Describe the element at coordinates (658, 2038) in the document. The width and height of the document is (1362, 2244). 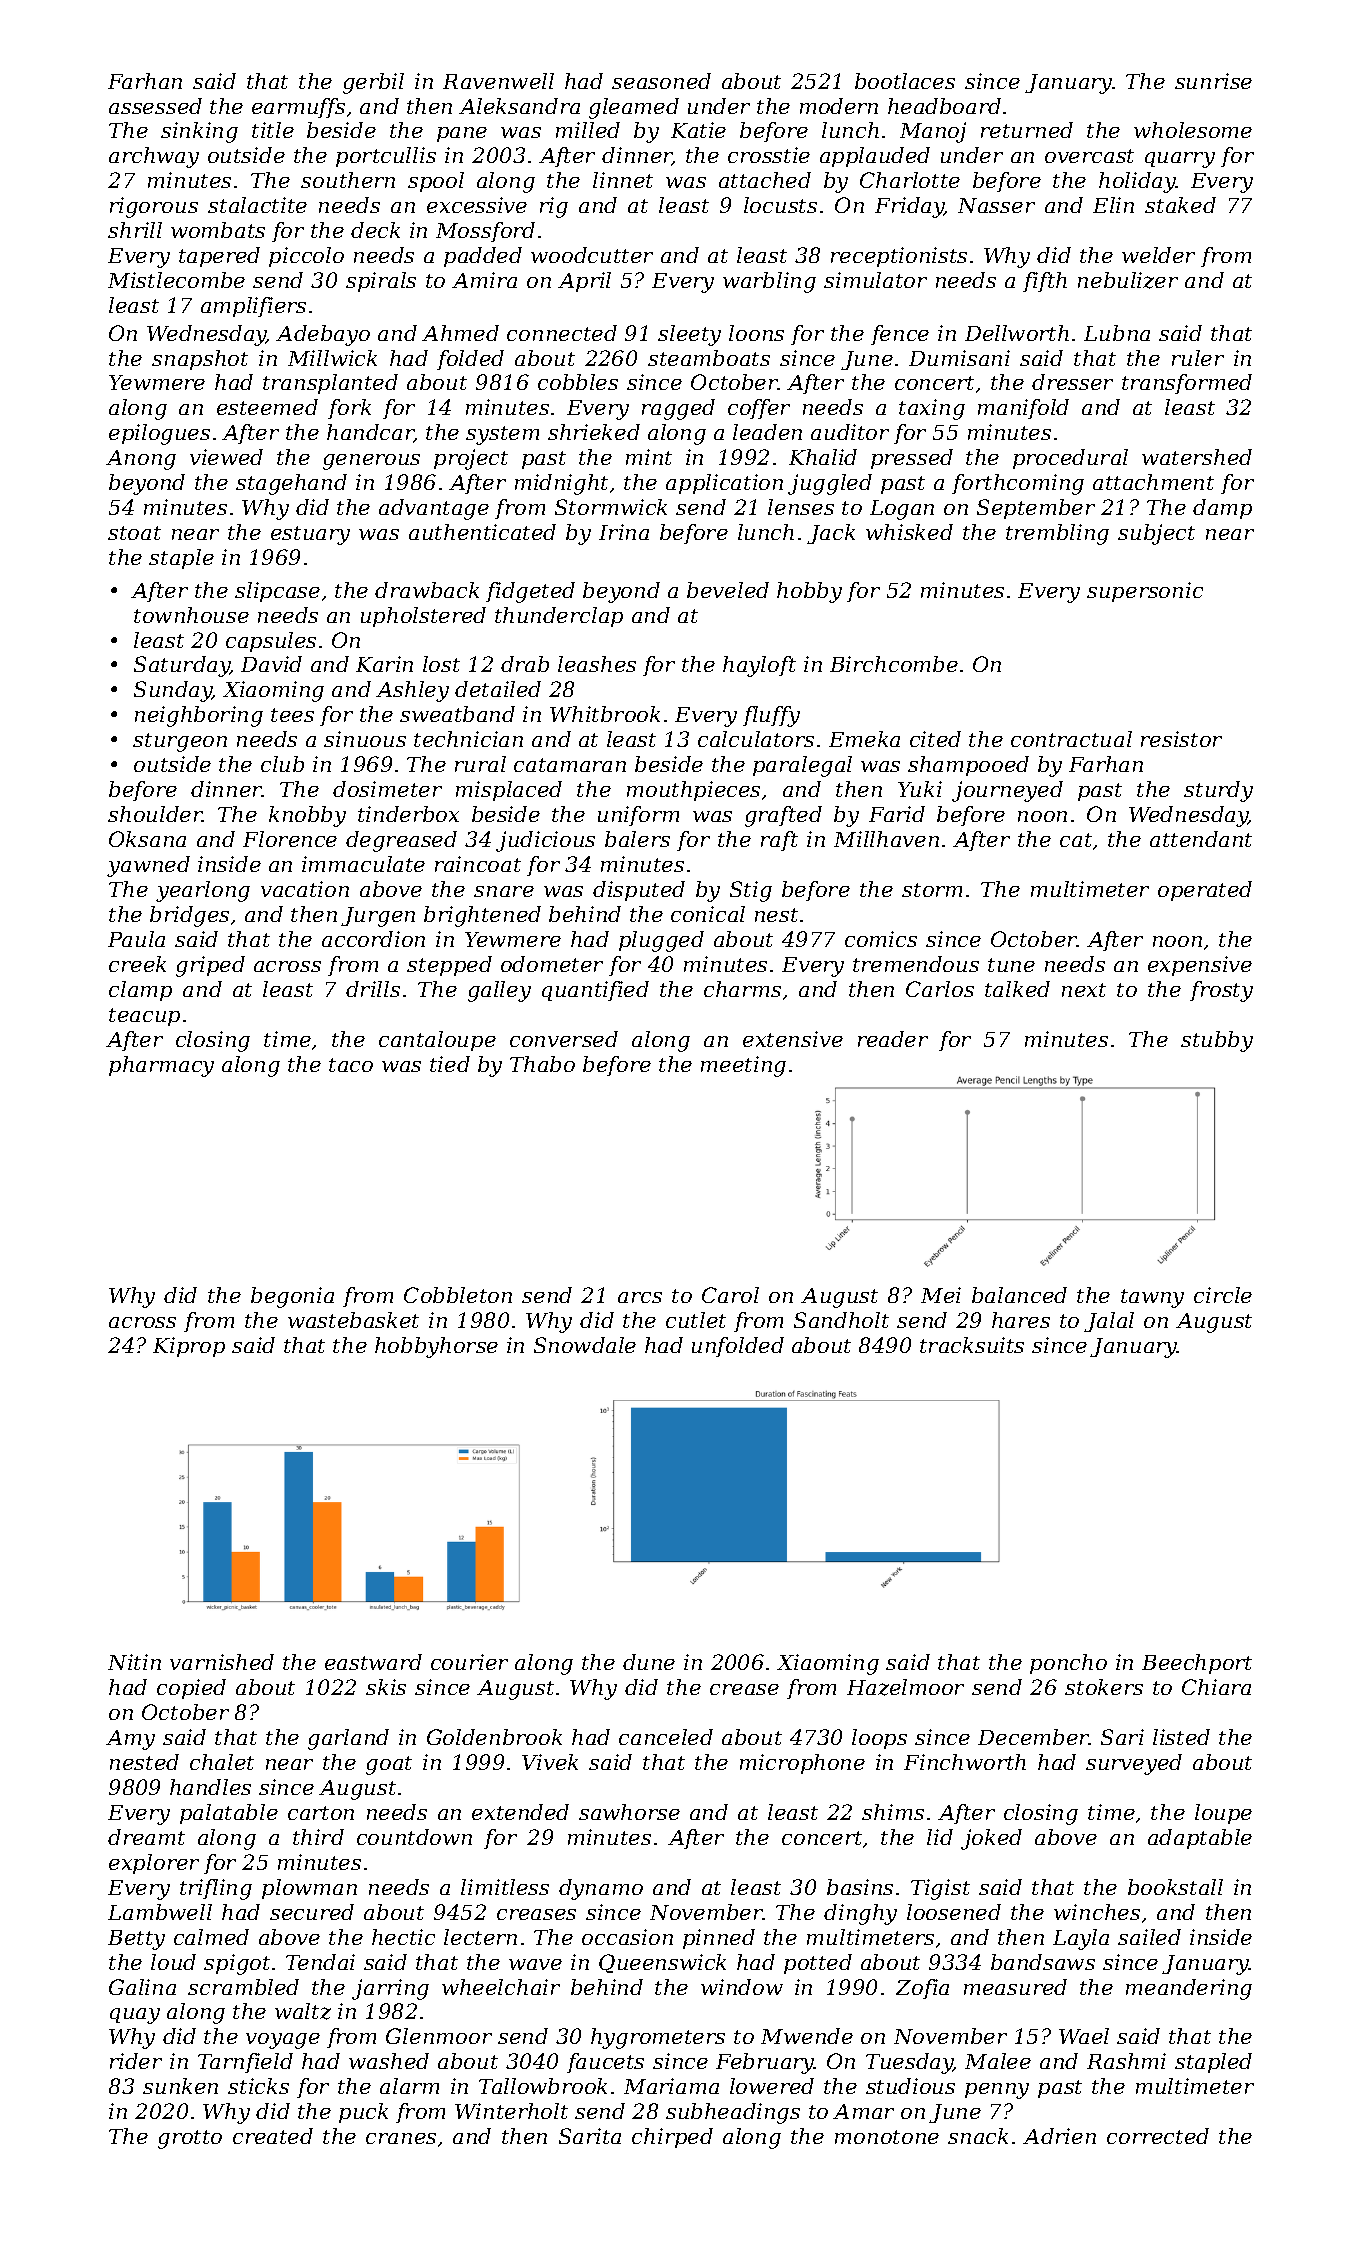
I see `hygrometers` at that location.
